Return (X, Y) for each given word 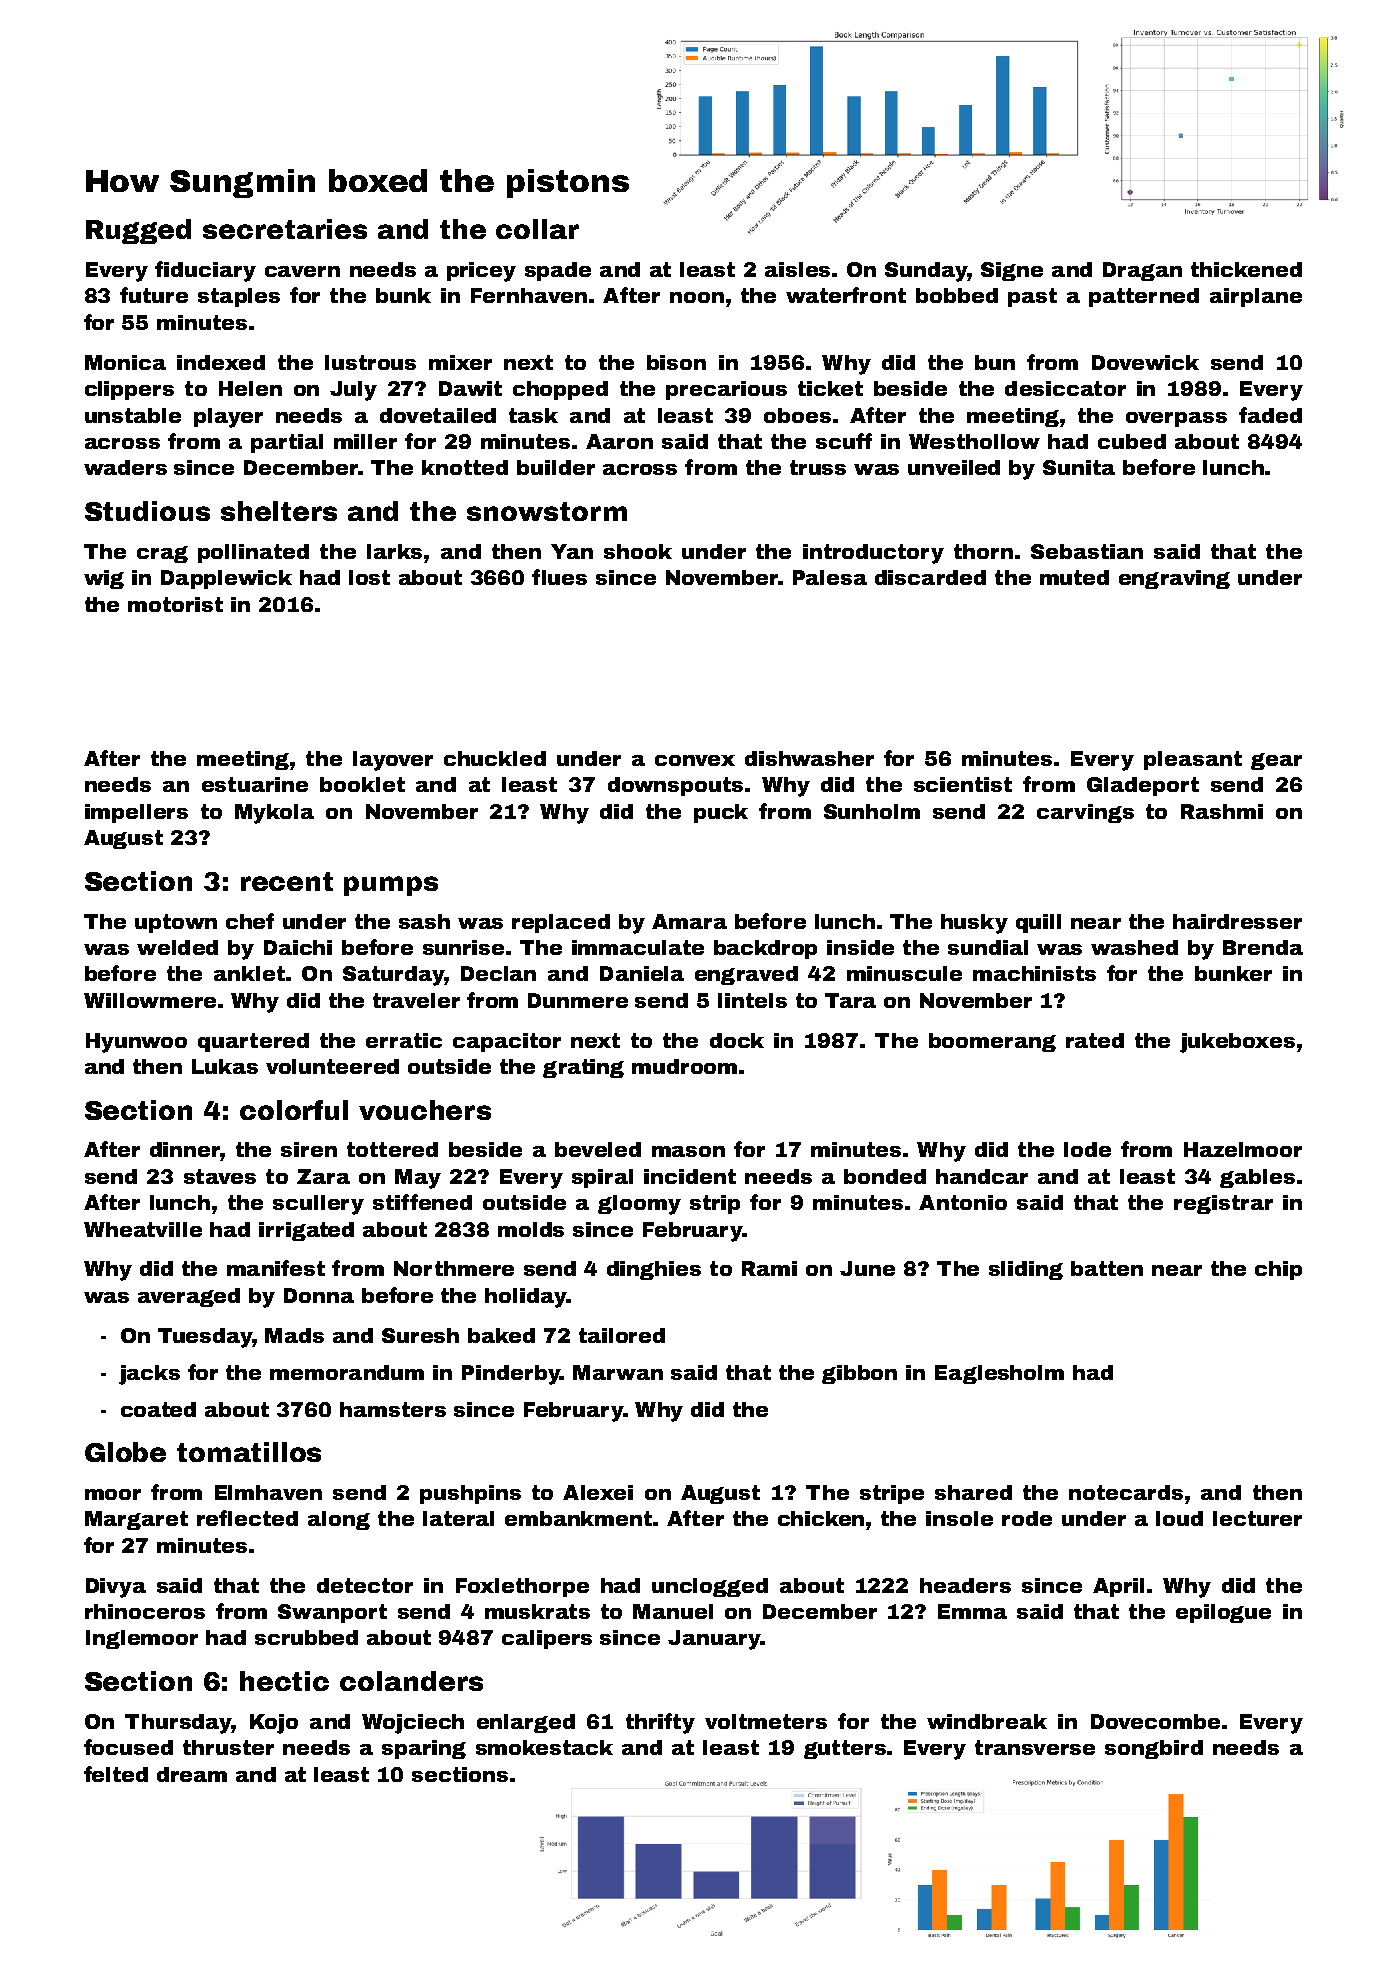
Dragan (1142, 271)
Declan (498, 973)
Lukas (225, 1066)
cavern (302, 271)
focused (128, 1747)
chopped (560, 390)
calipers (547, 1639)
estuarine (255, 784)
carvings (1085, 813)
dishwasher (809, 758)
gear (1276, 761)
